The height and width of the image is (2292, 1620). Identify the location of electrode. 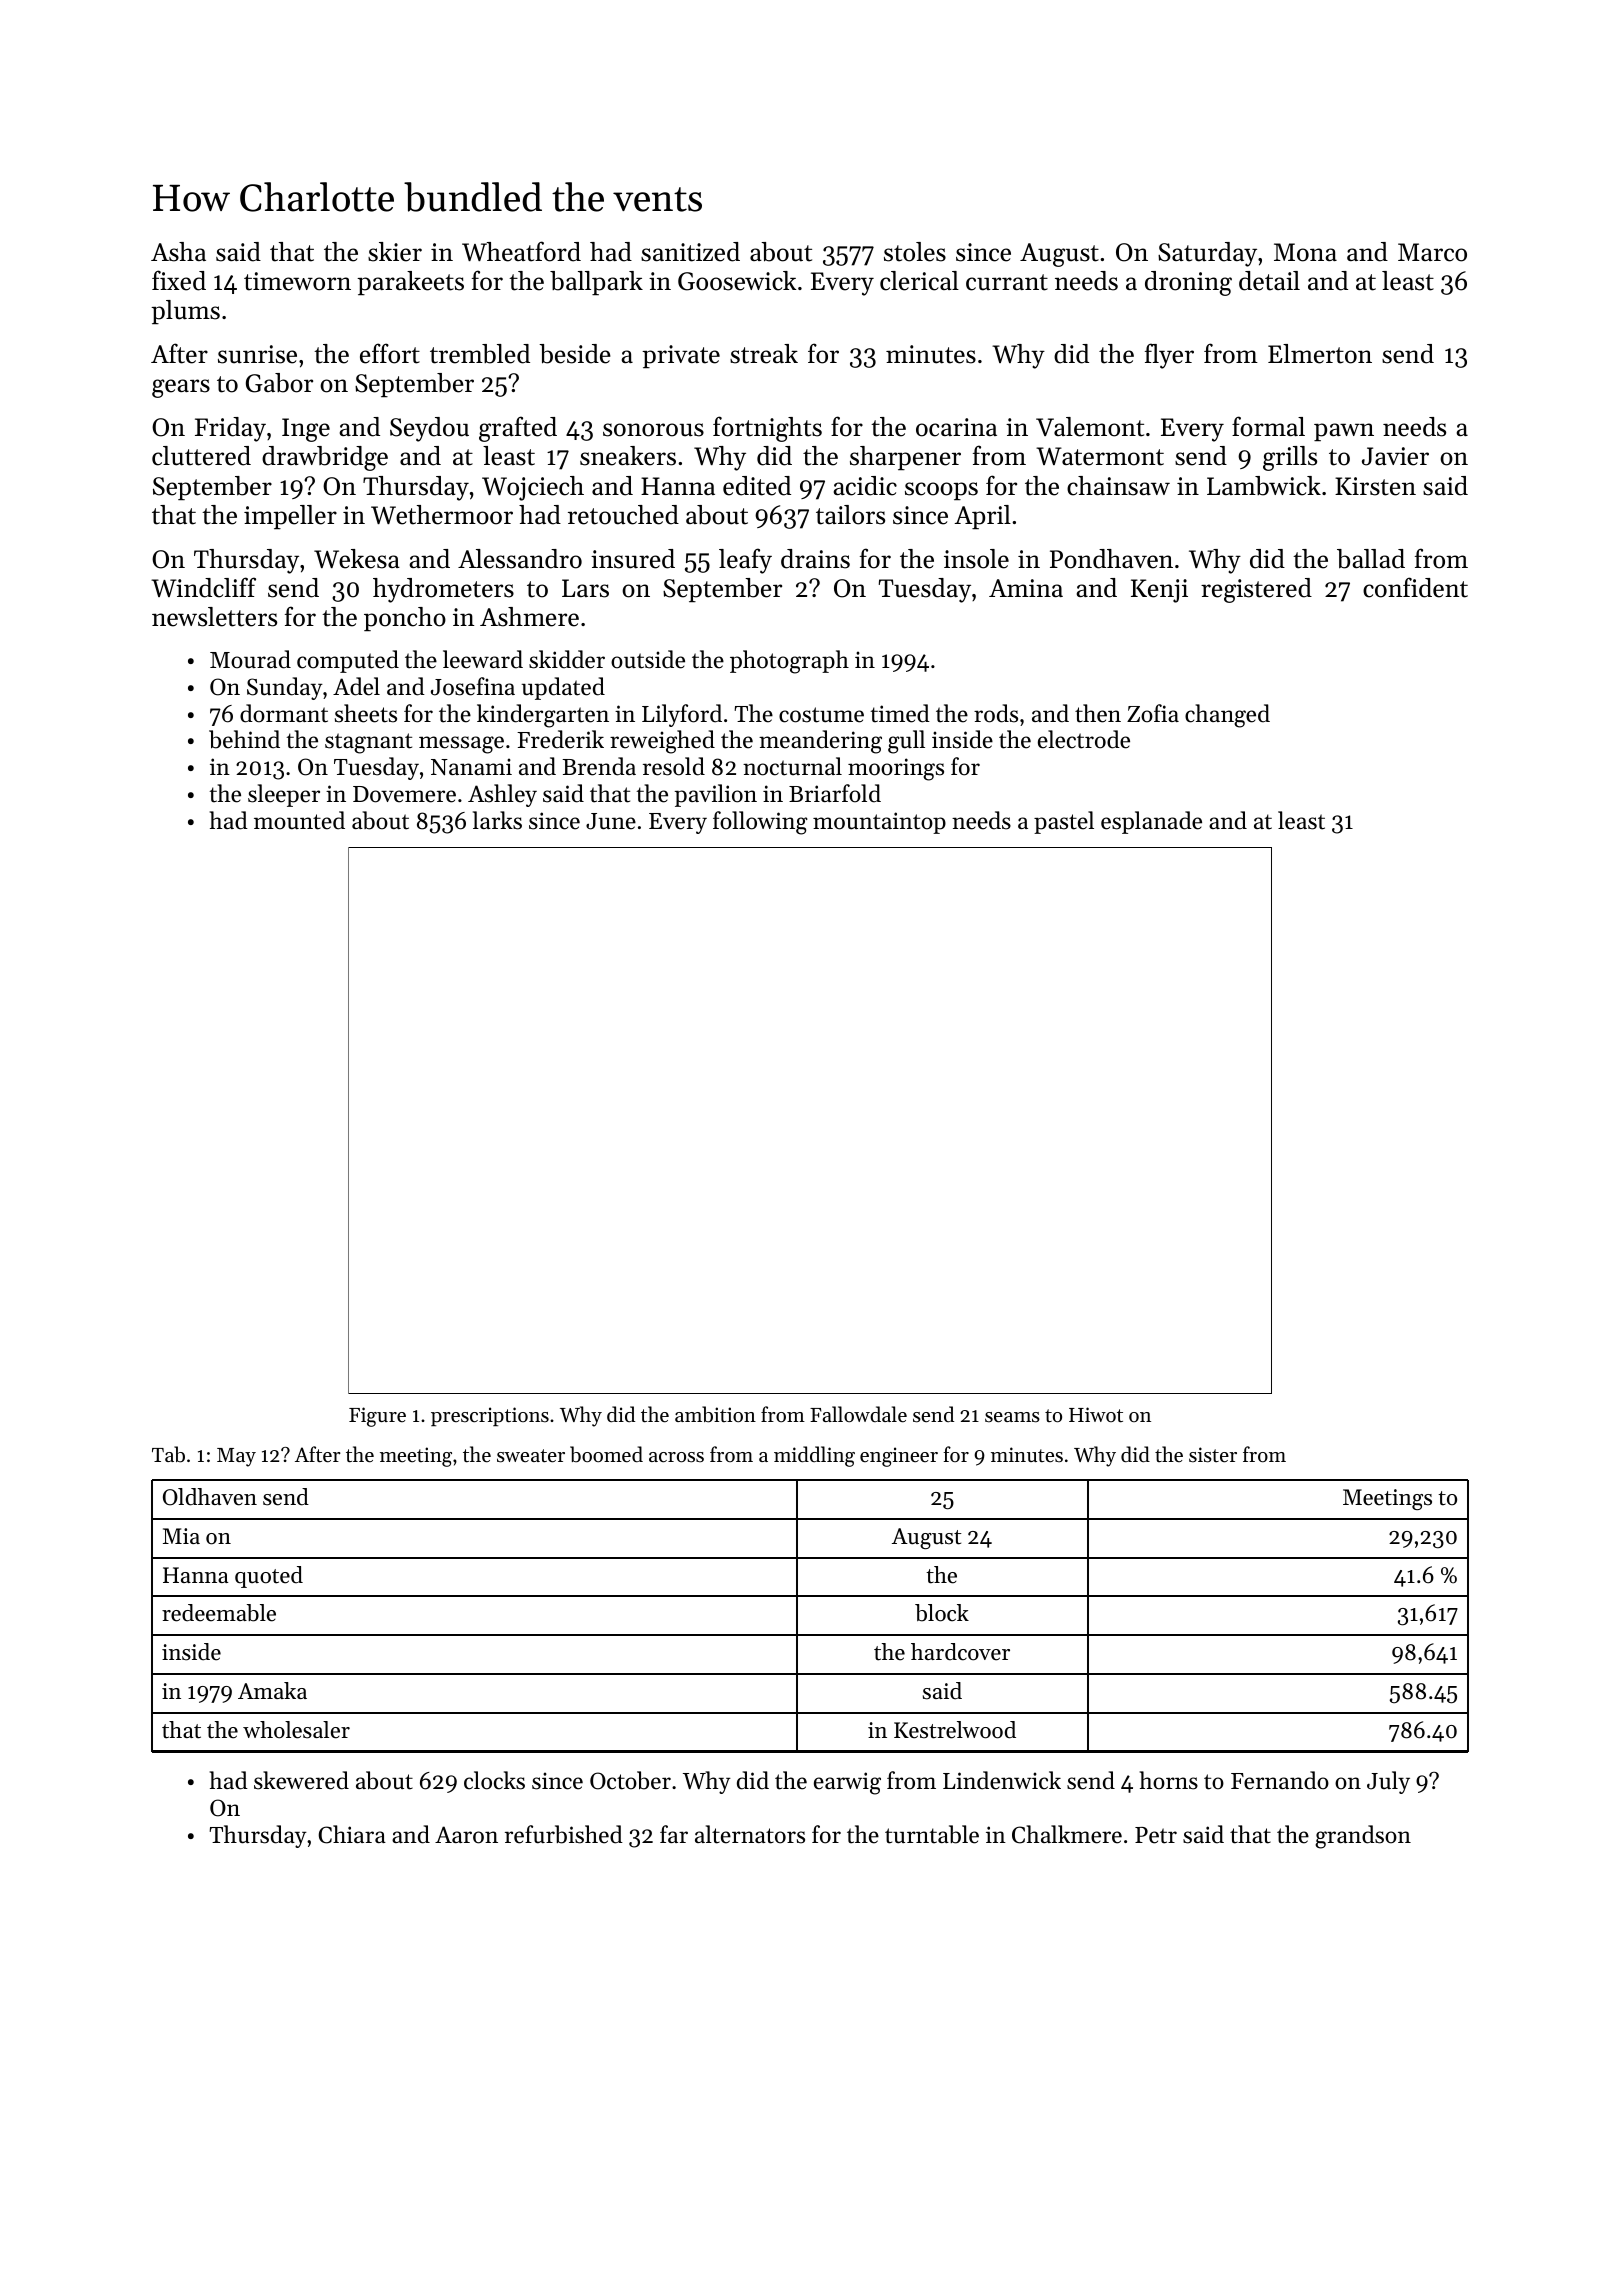
(1084, 739).
